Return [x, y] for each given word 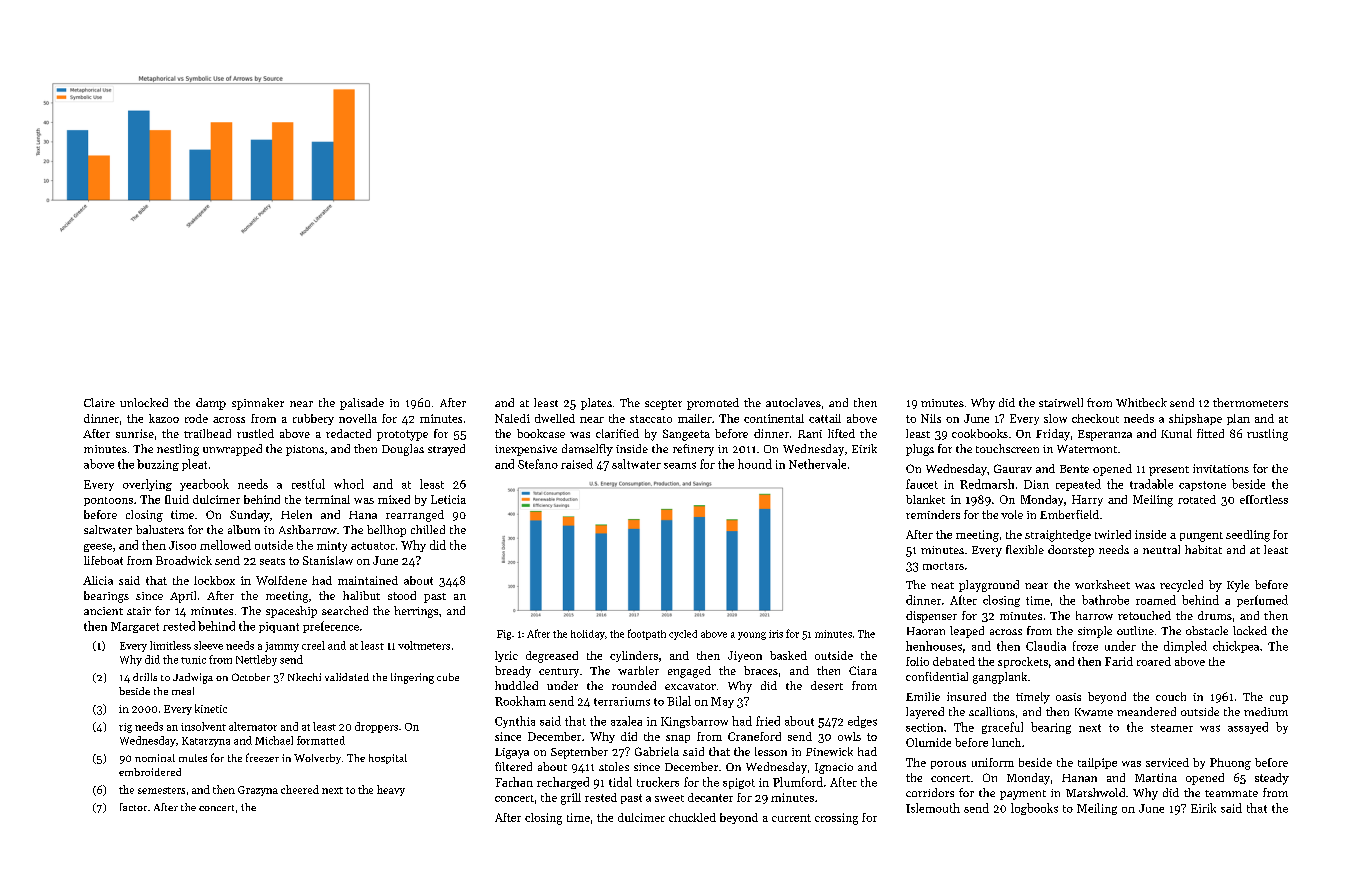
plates [596, 404]
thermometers [1250, 402]
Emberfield [1069, 514]
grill [571, 799]
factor [133, 807]
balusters [160, 529]
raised [577, 464]
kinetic [211, 708]
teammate [1231, 793]
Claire [99, 402]
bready [513, 672]
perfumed [1262, 601]
